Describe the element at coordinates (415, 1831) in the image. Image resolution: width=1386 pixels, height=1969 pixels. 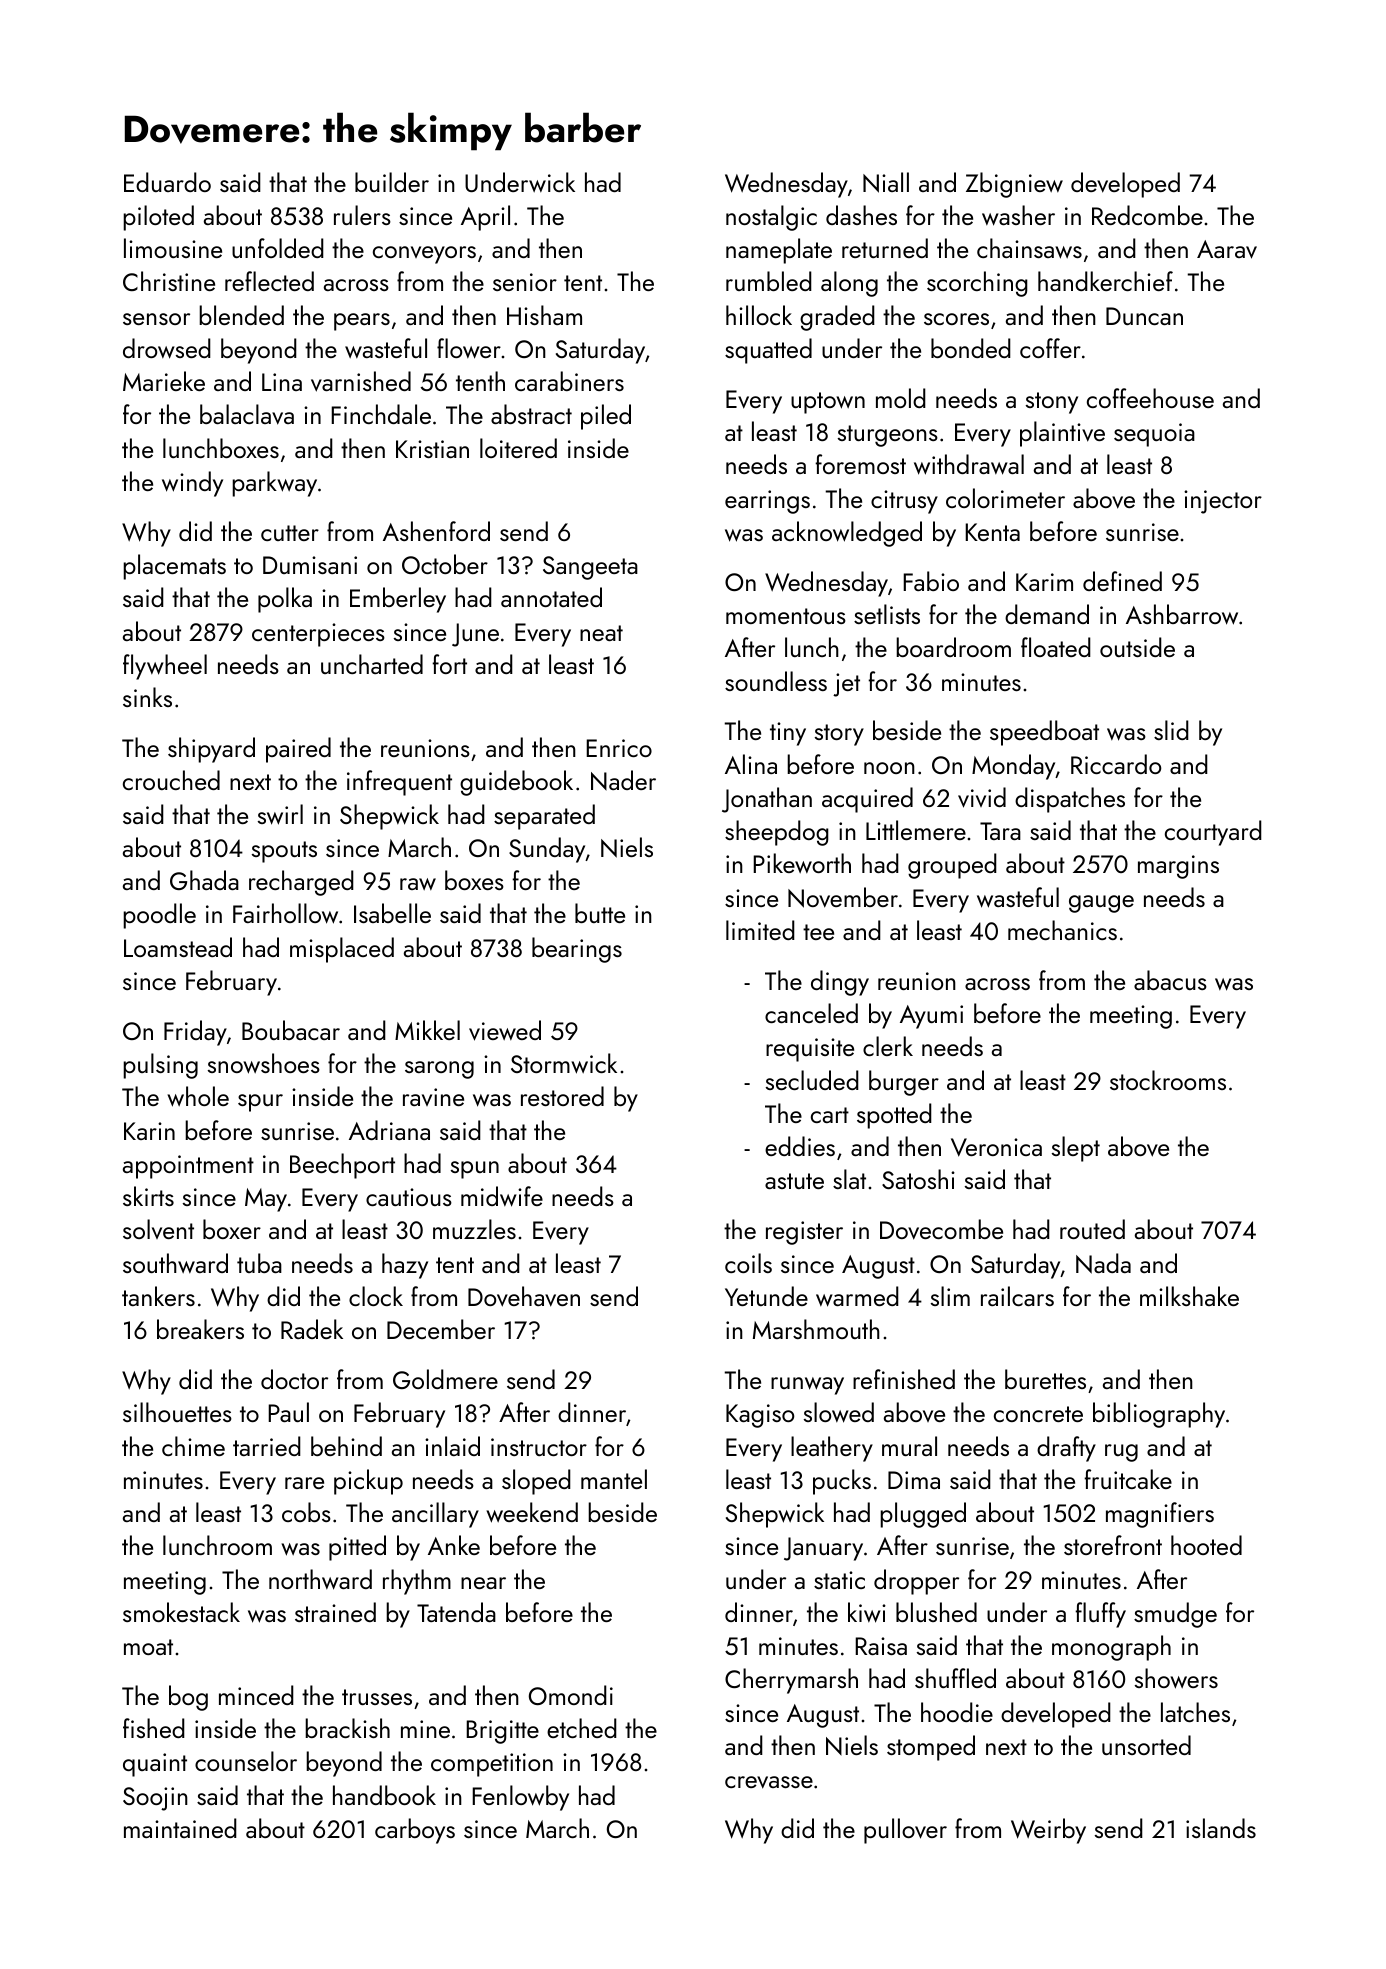
I see `carboys` at that location.
